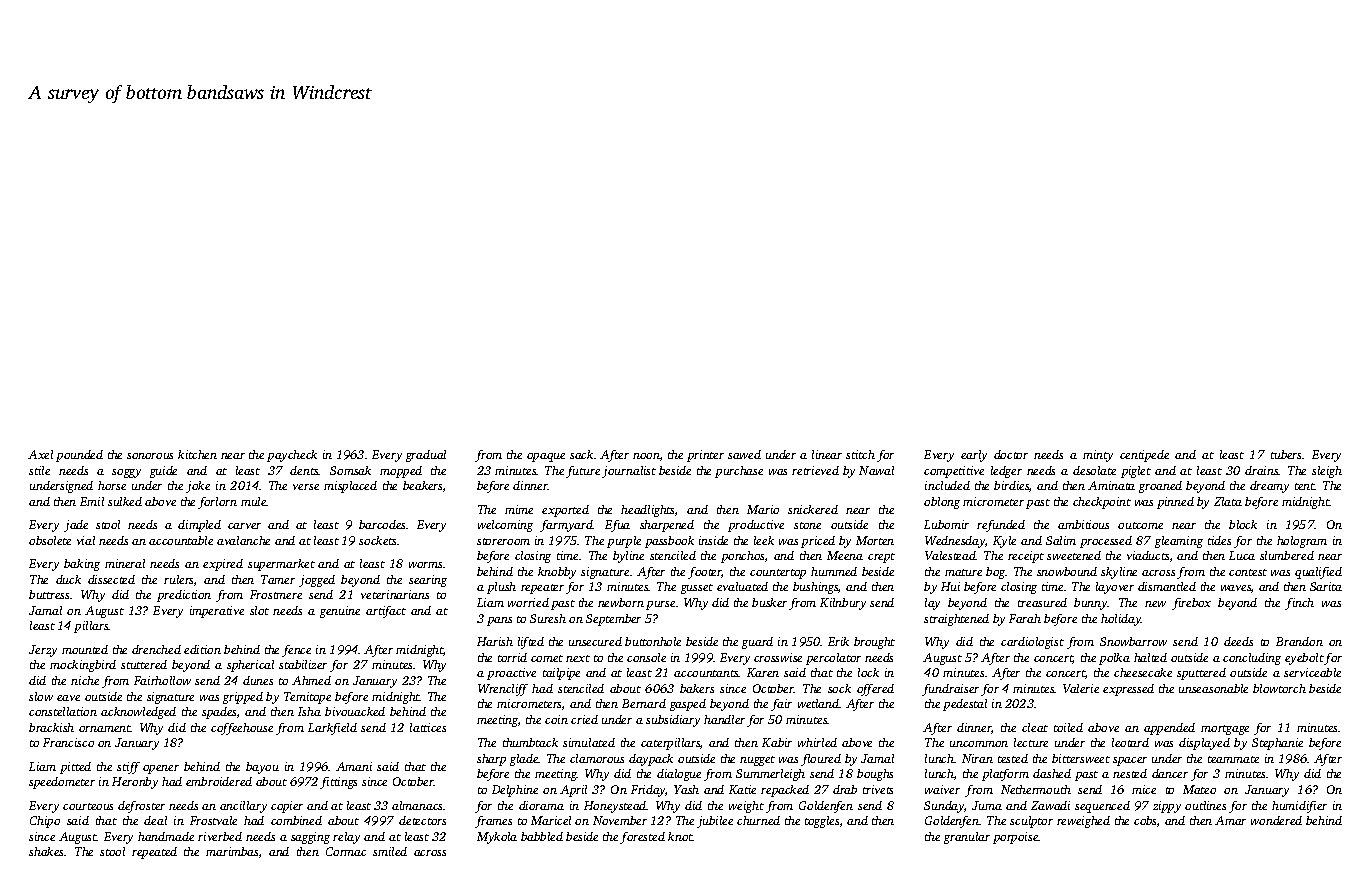  Describe the element at coordinates (813, 509) in the page. I see `snickered` at that location.
